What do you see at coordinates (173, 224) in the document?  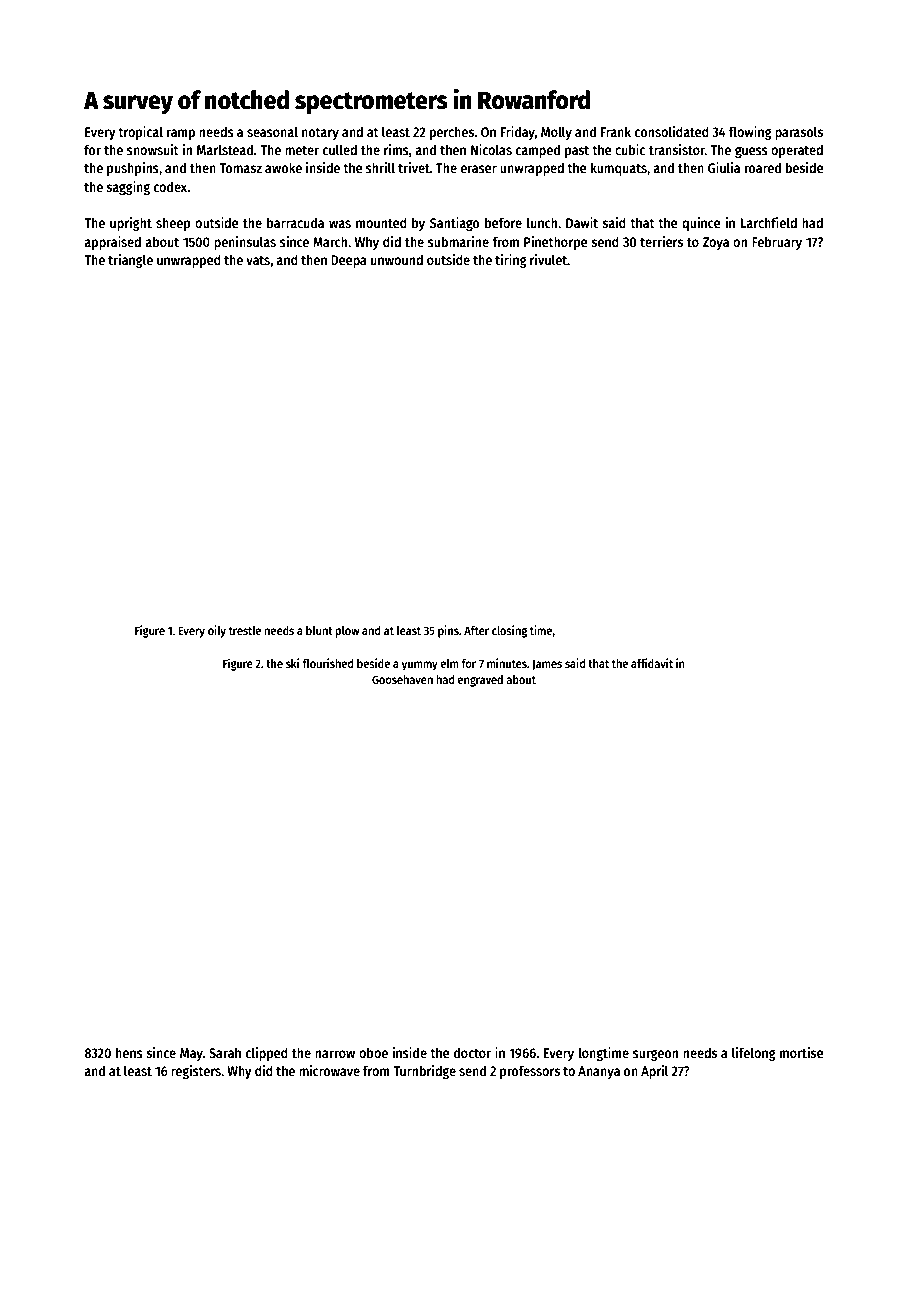 I see `sheep` at bounding box center [173, 224].
